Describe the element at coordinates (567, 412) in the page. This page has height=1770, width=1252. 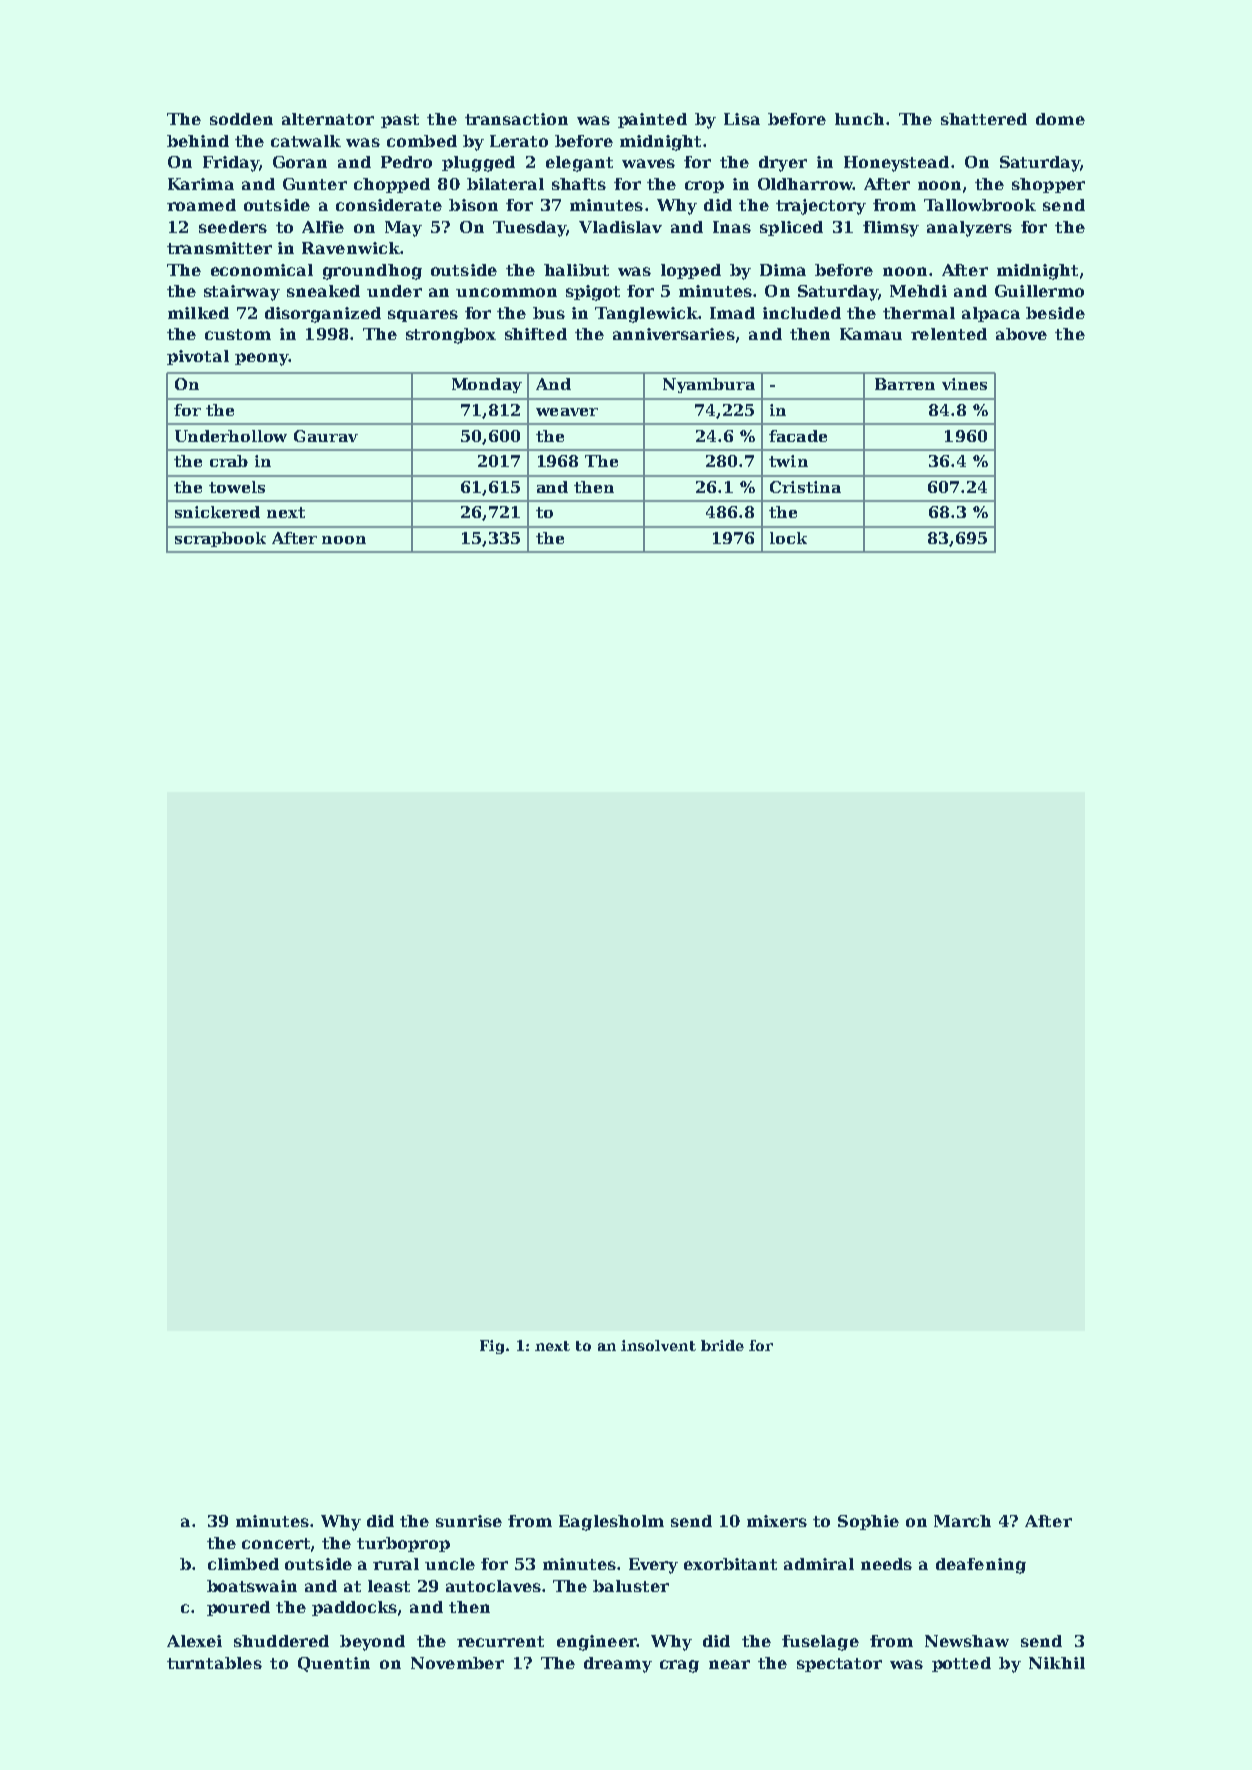
I see `weaver` at that location.
